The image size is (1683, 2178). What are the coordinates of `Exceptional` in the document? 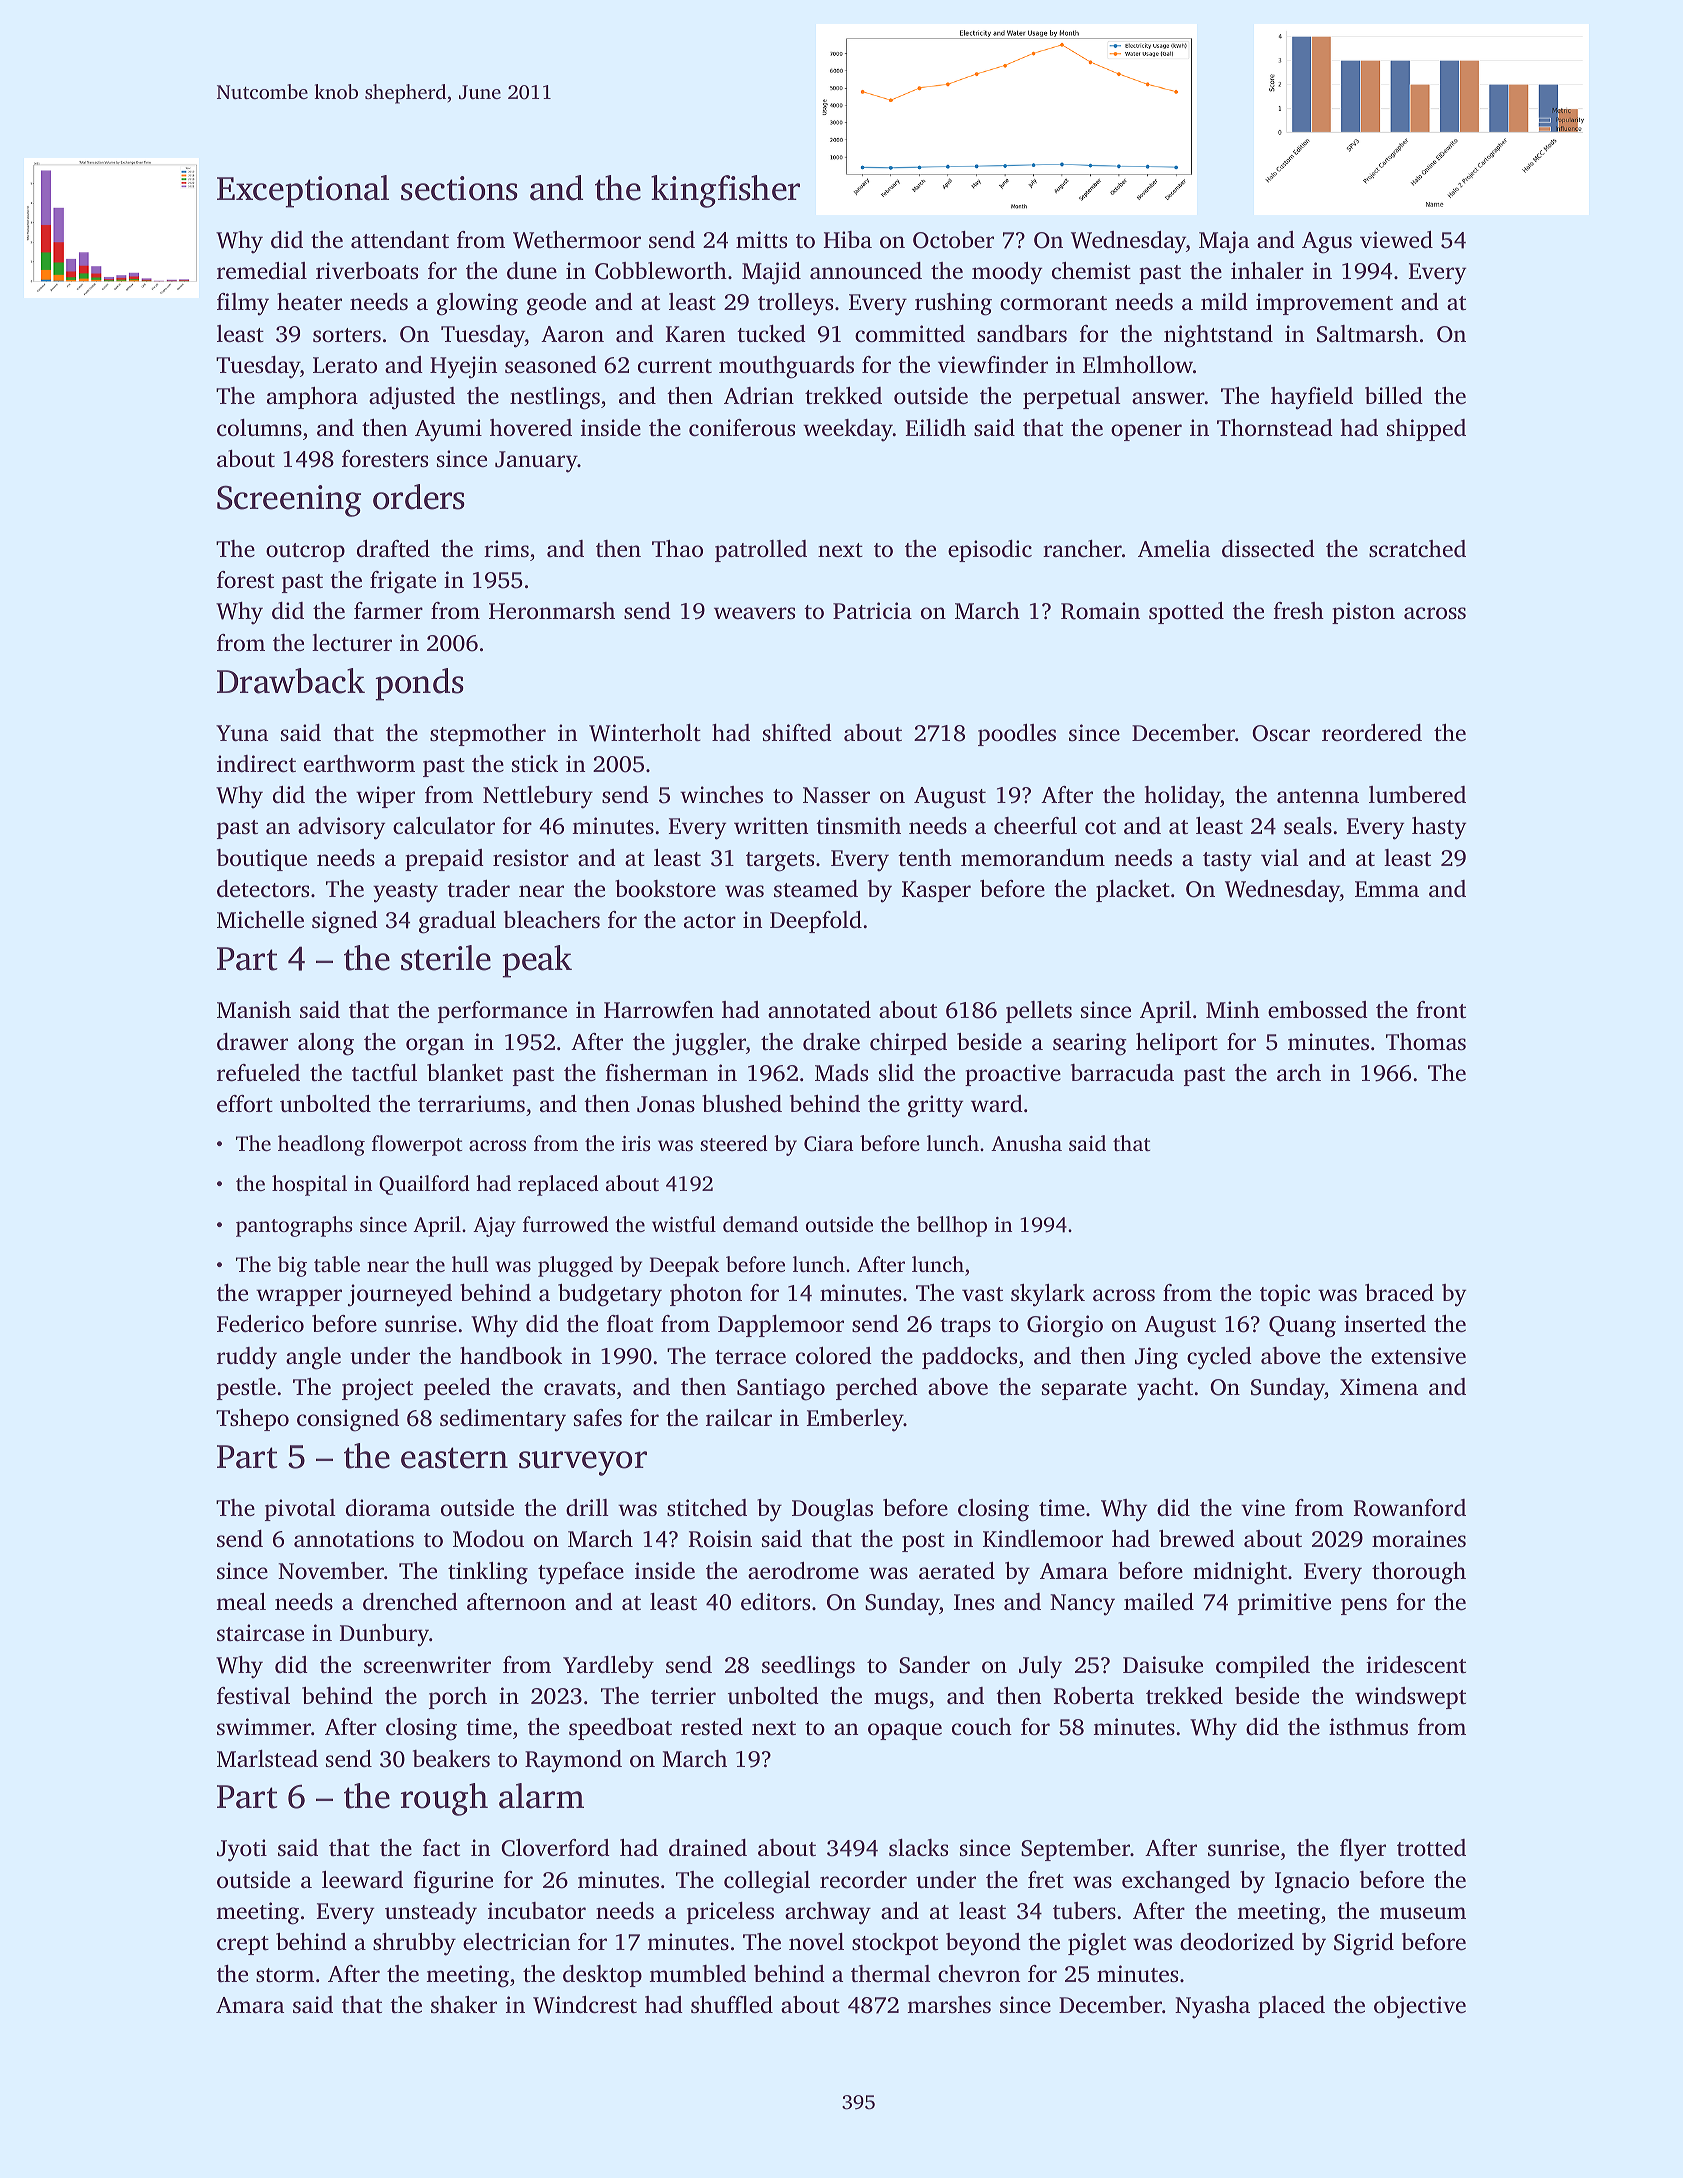 It's located at (303, 191).
